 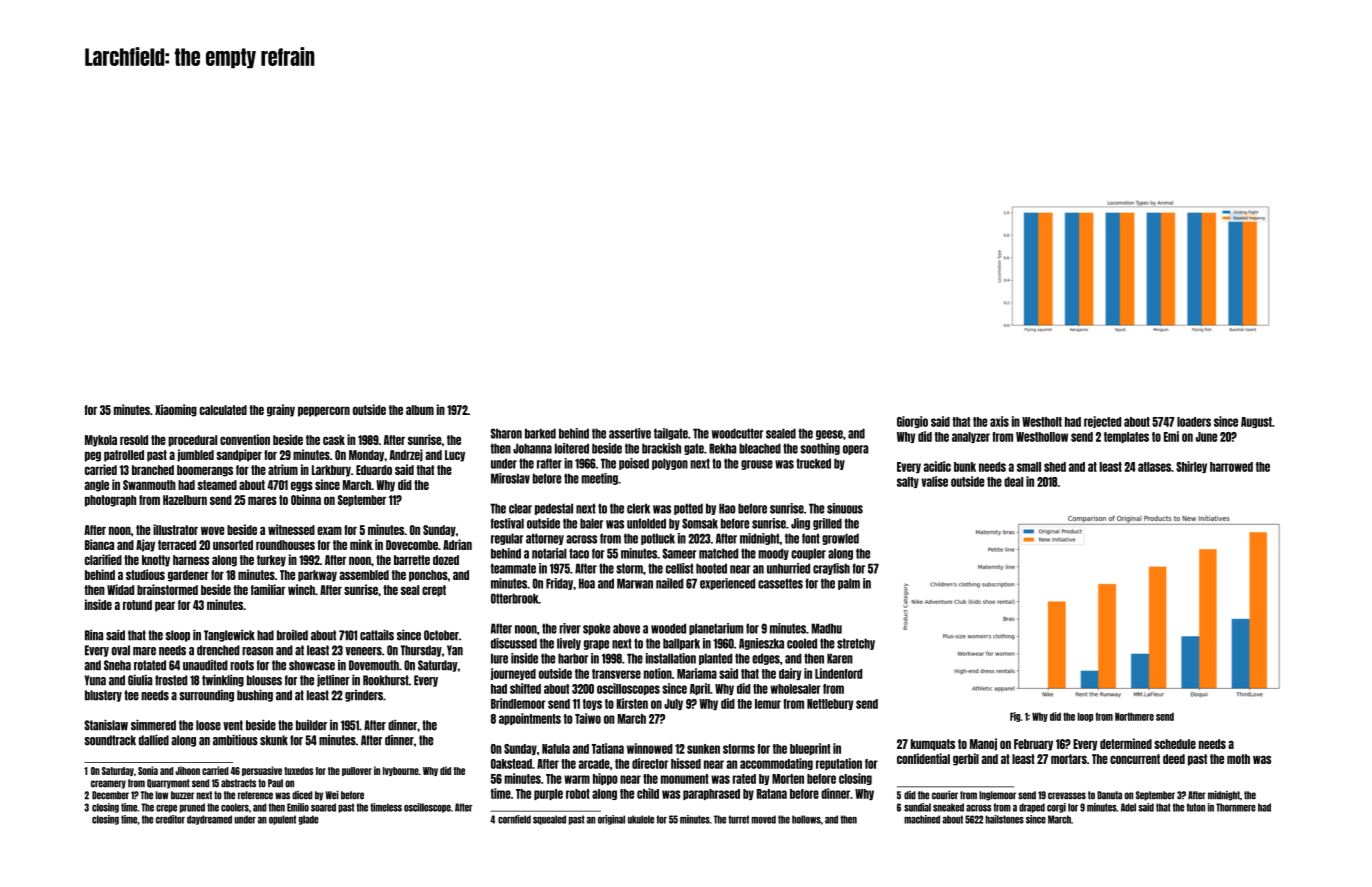 What do you see at coordinates (840, 539) in the image?
I see `growled` at bounding box center [840, 539].
